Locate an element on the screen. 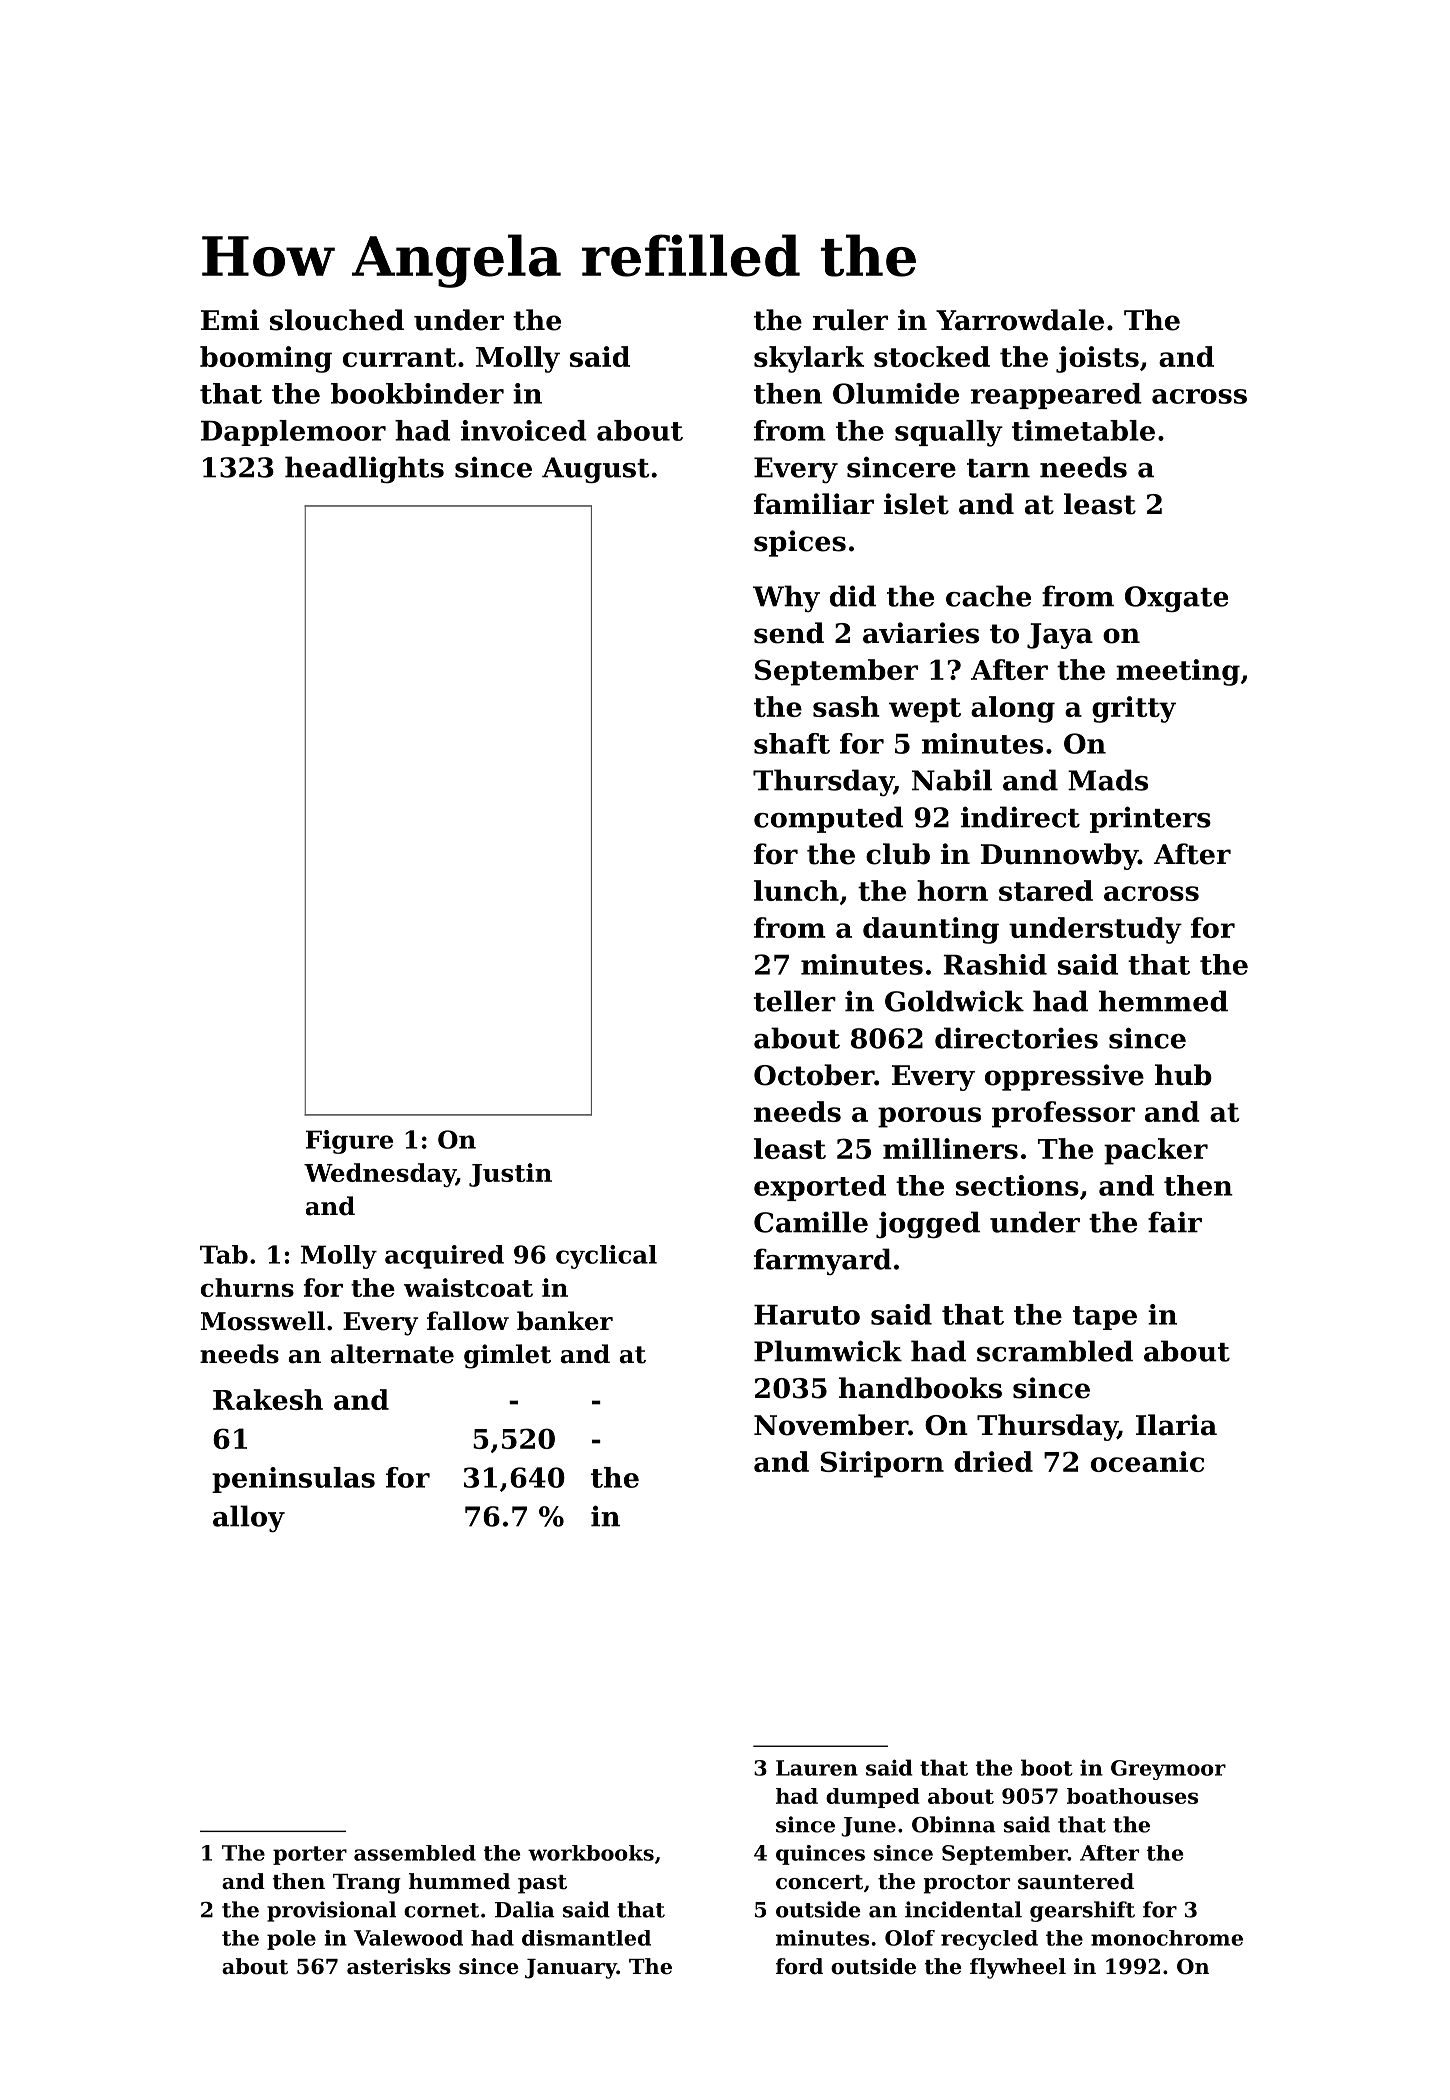 Image resolution: width=1450 pixels, height=2100 pixels. timetable is located at coordinates (1083, 430).
